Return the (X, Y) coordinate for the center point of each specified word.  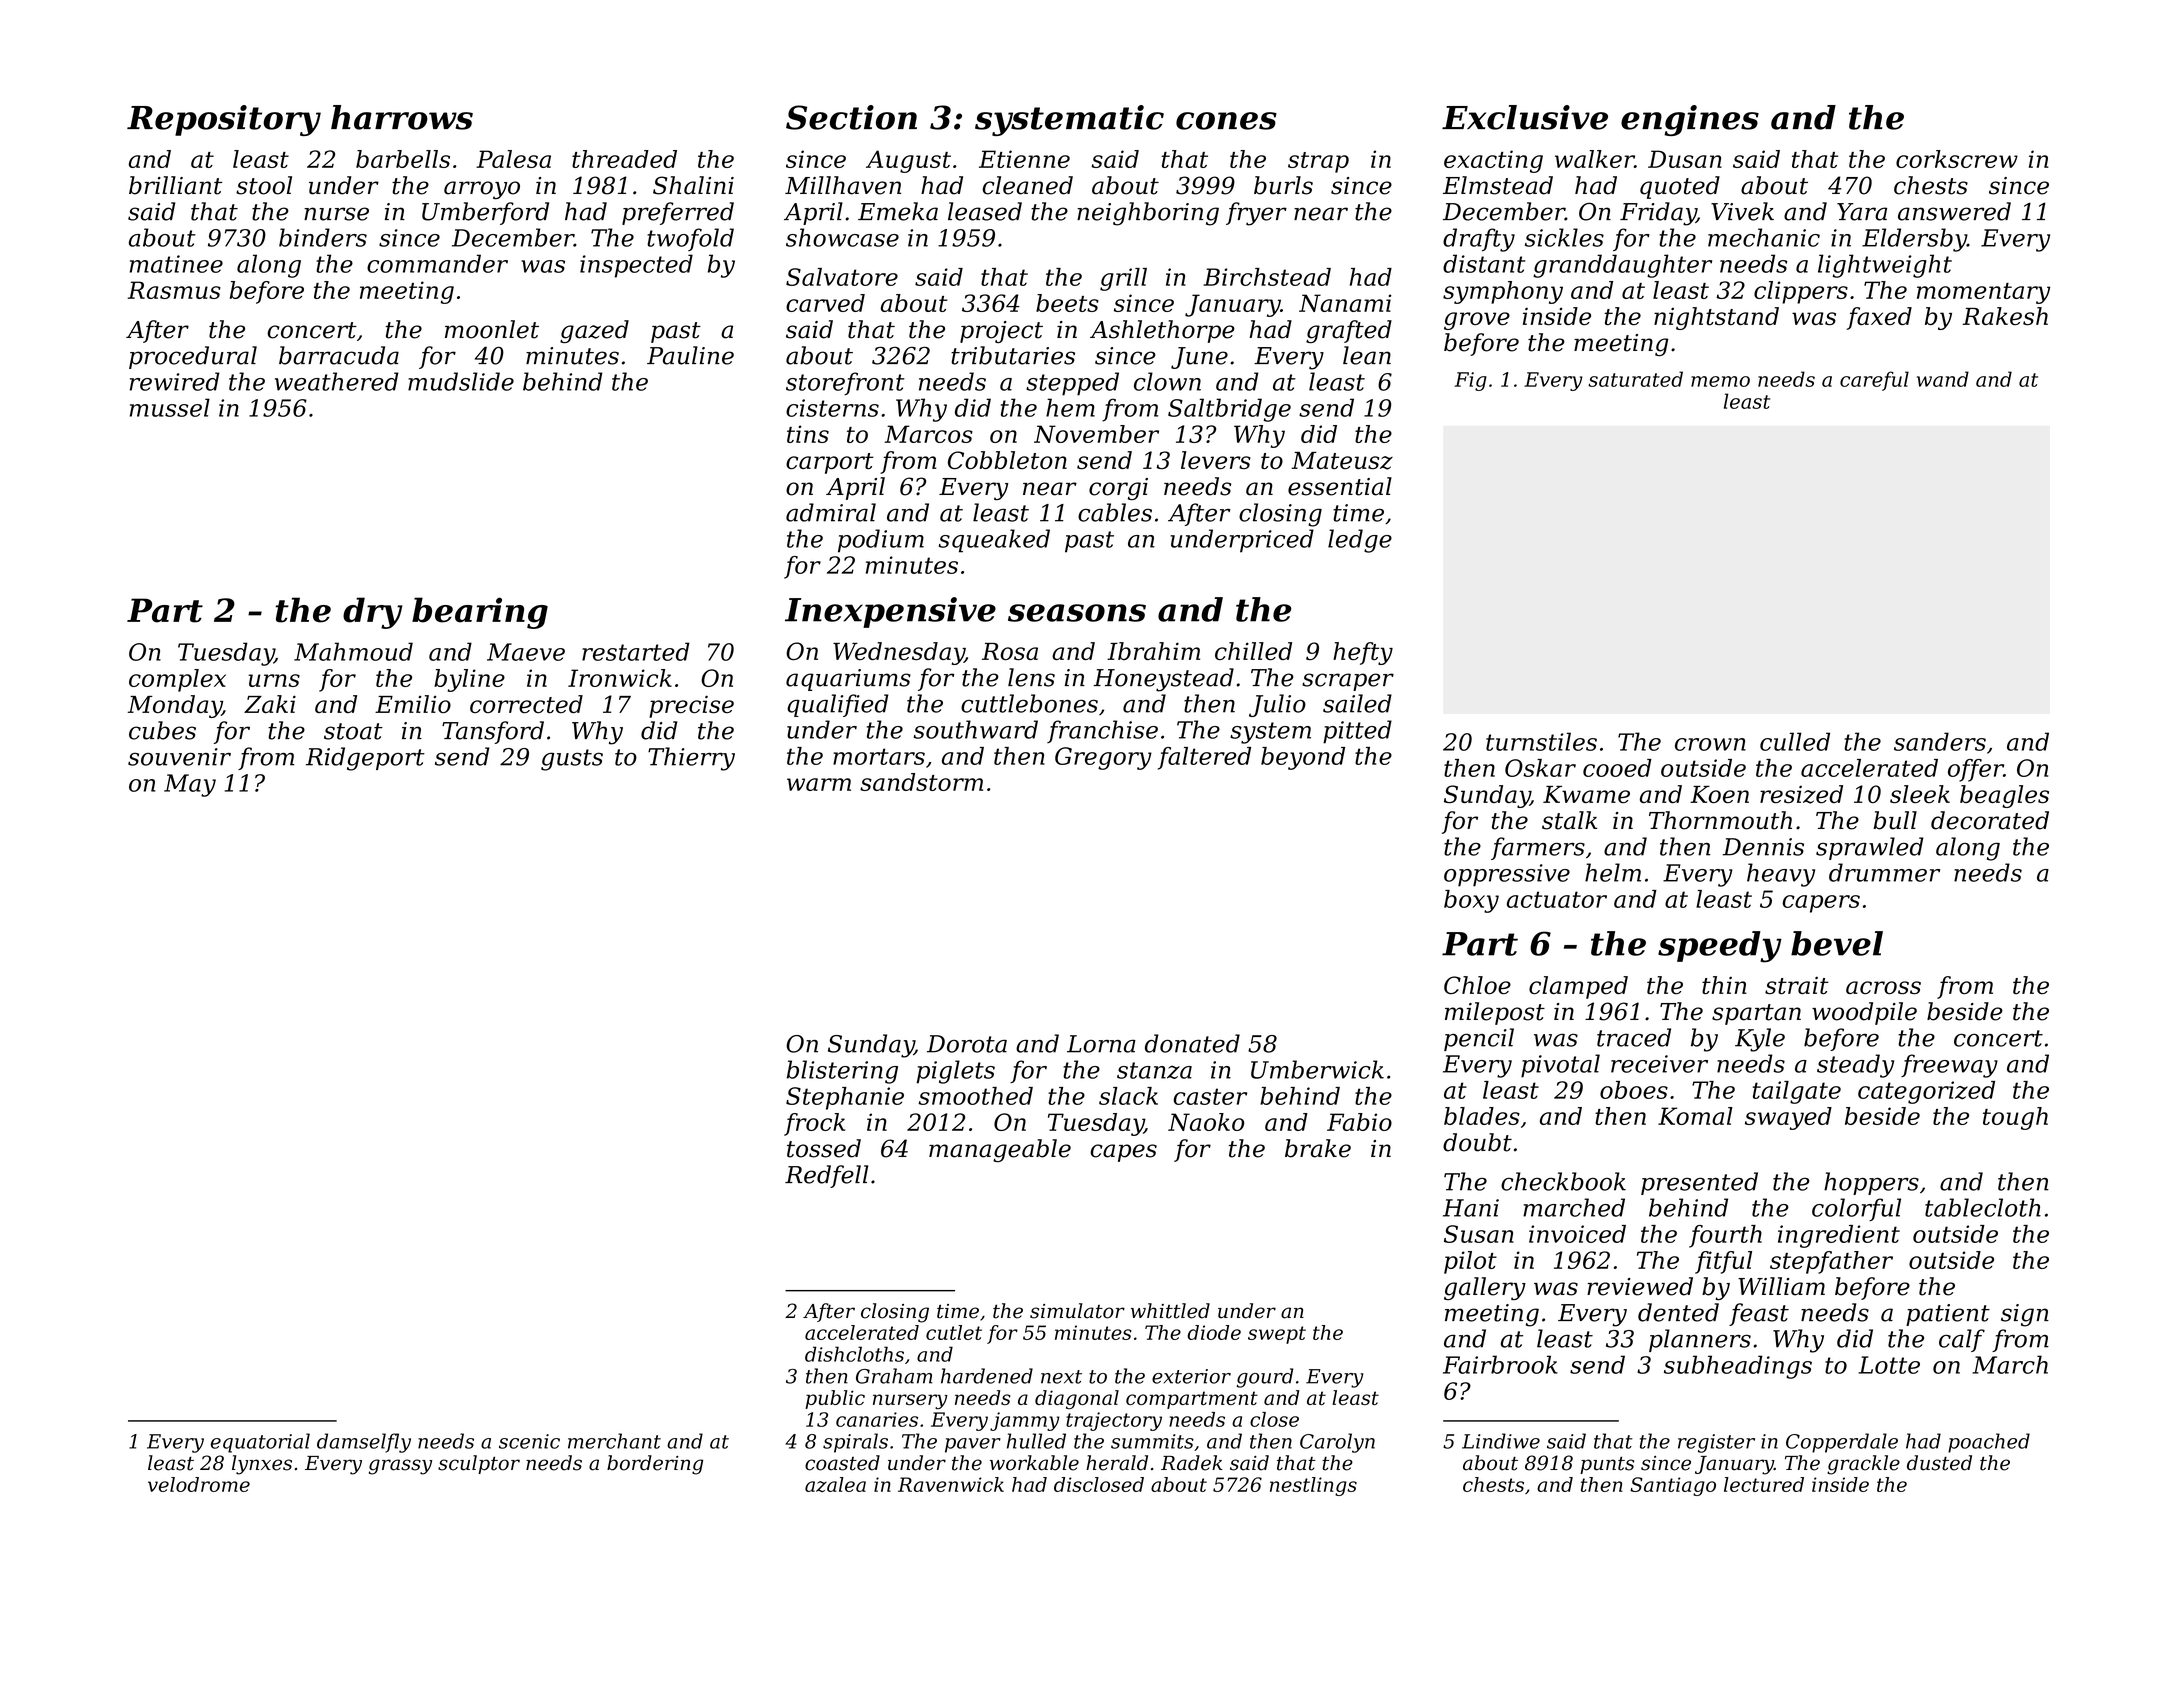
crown (1710, 744)
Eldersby (1914, 240)
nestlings (1313, 1486)
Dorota (967, 1044)
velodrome (199, 1484)
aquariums (848, 680)
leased (985, 211)
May (190, 785)
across (1883, 988)
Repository (224, 120)
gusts (572, 760)
